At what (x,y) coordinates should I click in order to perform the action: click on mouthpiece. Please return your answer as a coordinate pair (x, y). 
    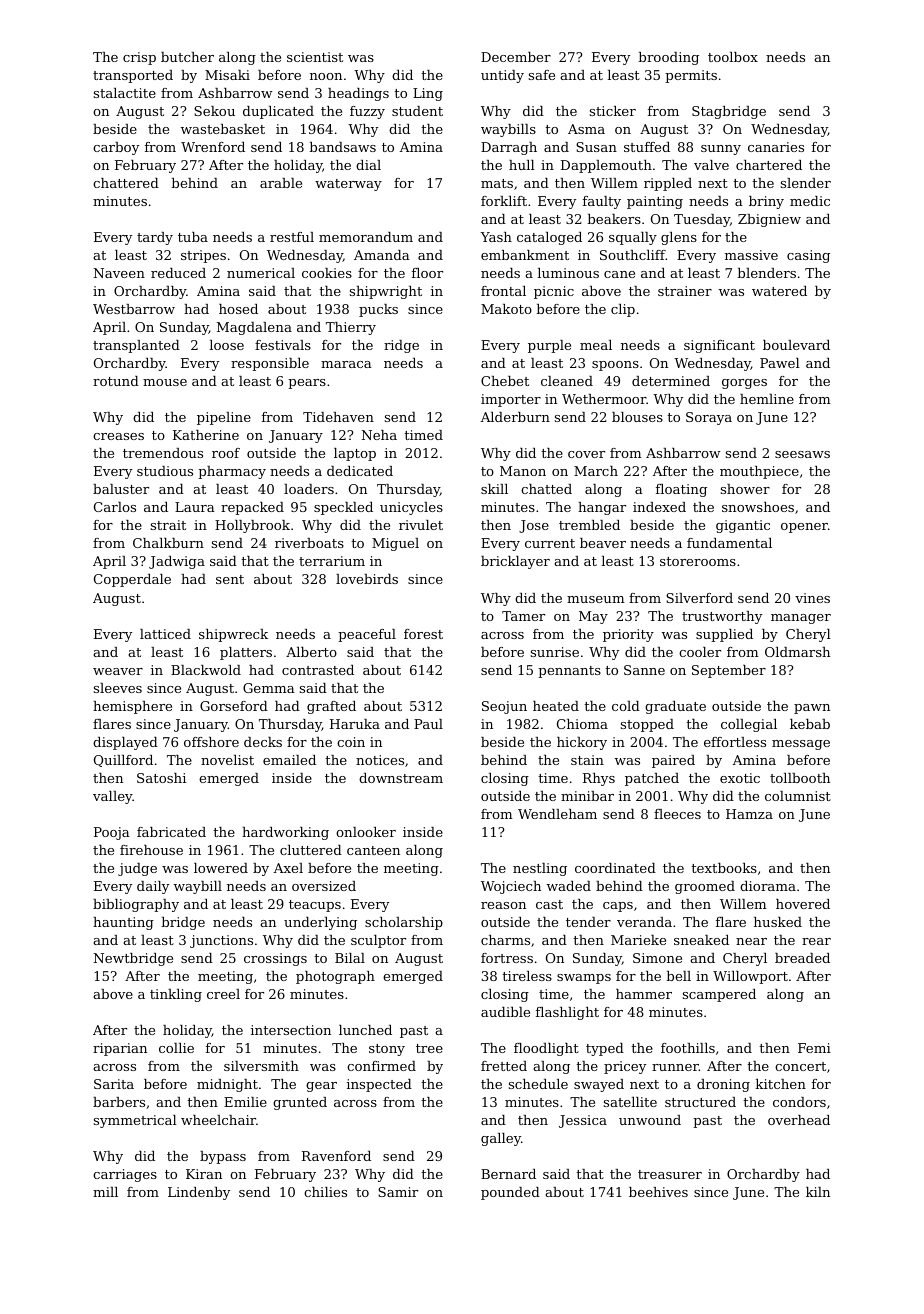
    Looking at the image, I should click on (759, 472).
